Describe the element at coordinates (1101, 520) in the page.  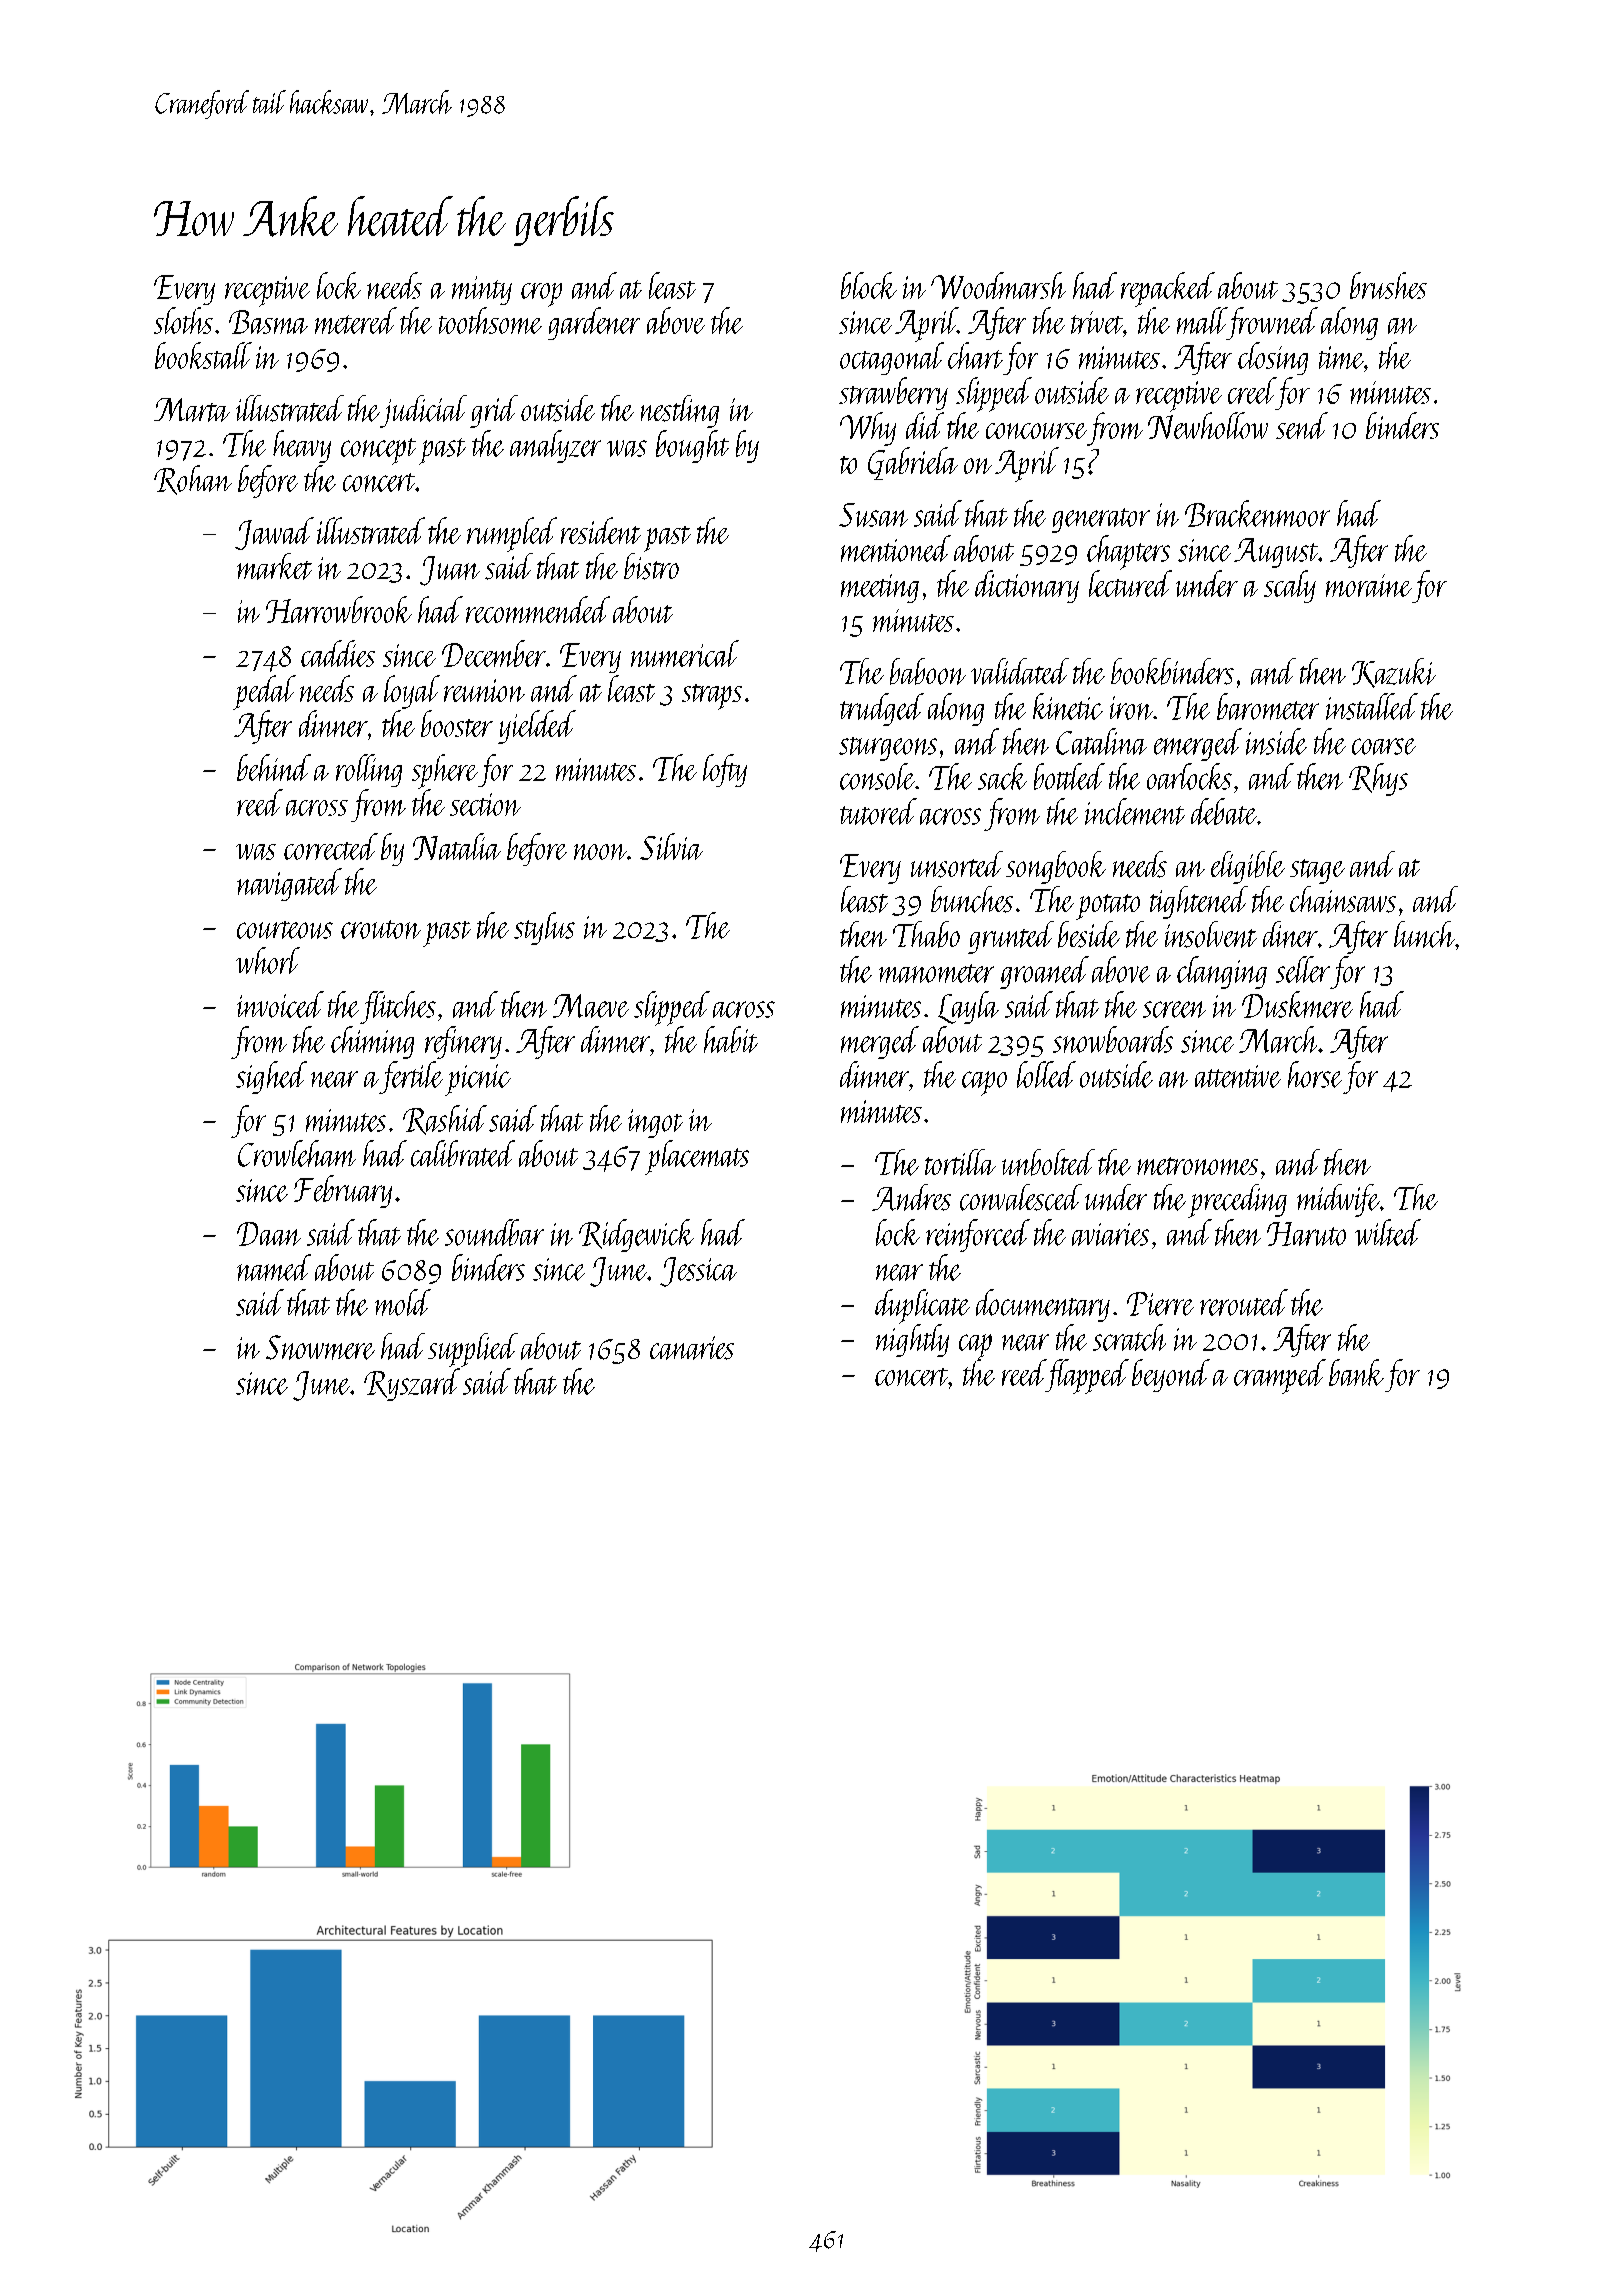
I see `generator` at that location.
